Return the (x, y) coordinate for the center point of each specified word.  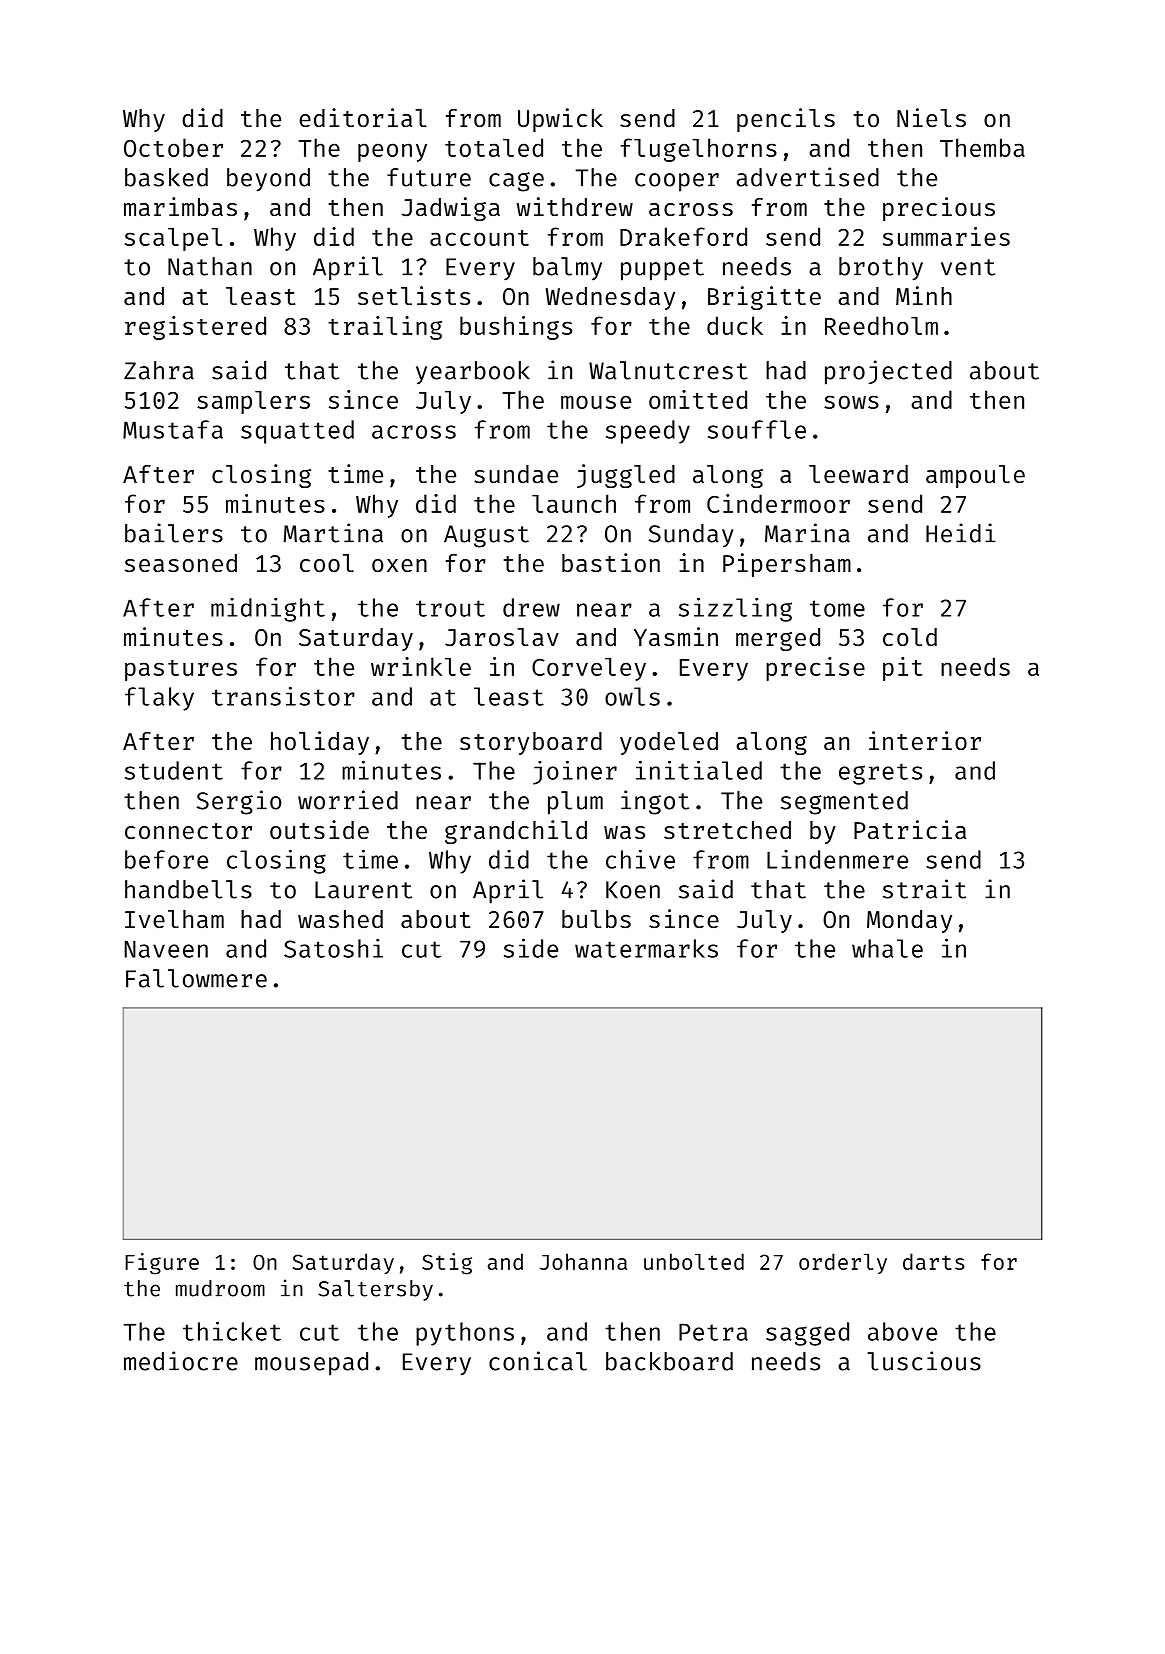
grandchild (516, 832)
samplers (253, 402)
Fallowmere (196, 978)
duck (735, 325)
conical (538, 1361)
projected (888, 372)
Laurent (363, 890)
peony (392, 152)
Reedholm (881, 325)
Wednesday (610, 298)
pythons (465, 1334)
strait (924, 889)
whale (887, 948)
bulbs (596, 919)
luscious (924, 1361)
